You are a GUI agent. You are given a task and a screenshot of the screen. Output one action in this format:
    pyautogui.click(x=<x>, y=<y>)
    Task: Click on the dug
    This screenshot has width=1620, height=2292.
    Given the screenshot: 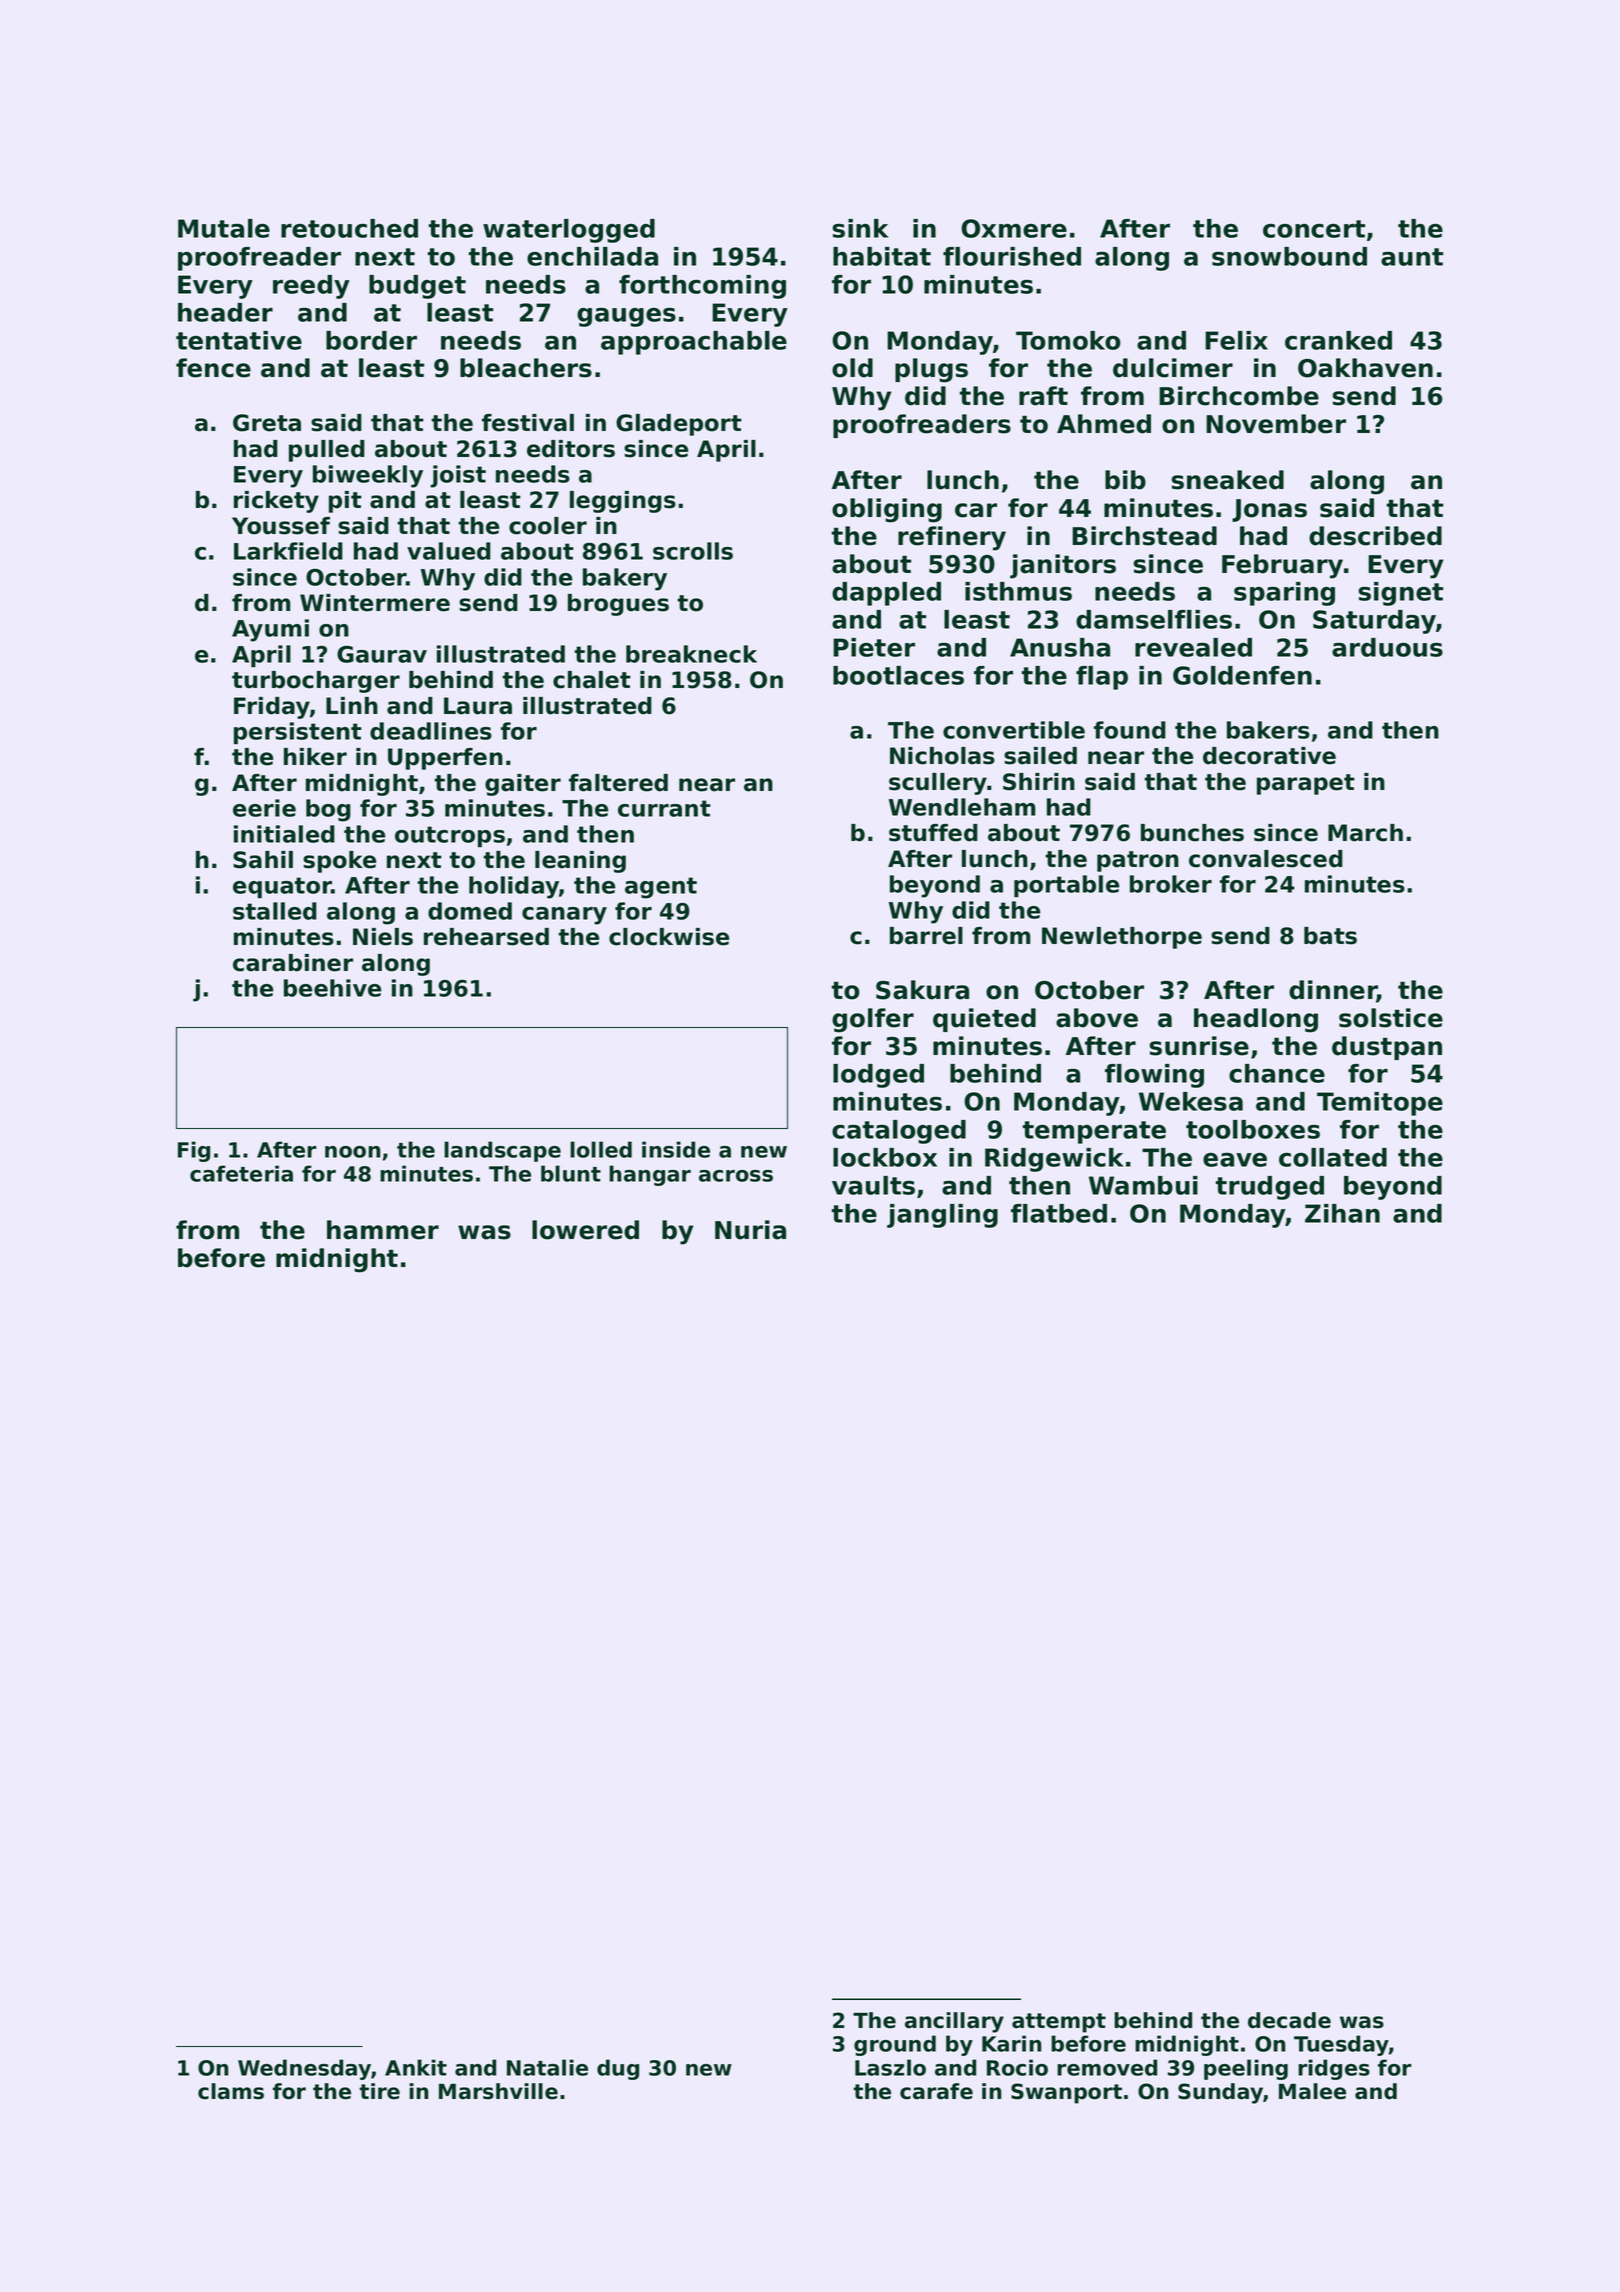 What is the action you would take?
    pyautogui.click(x=618, y=2069)
